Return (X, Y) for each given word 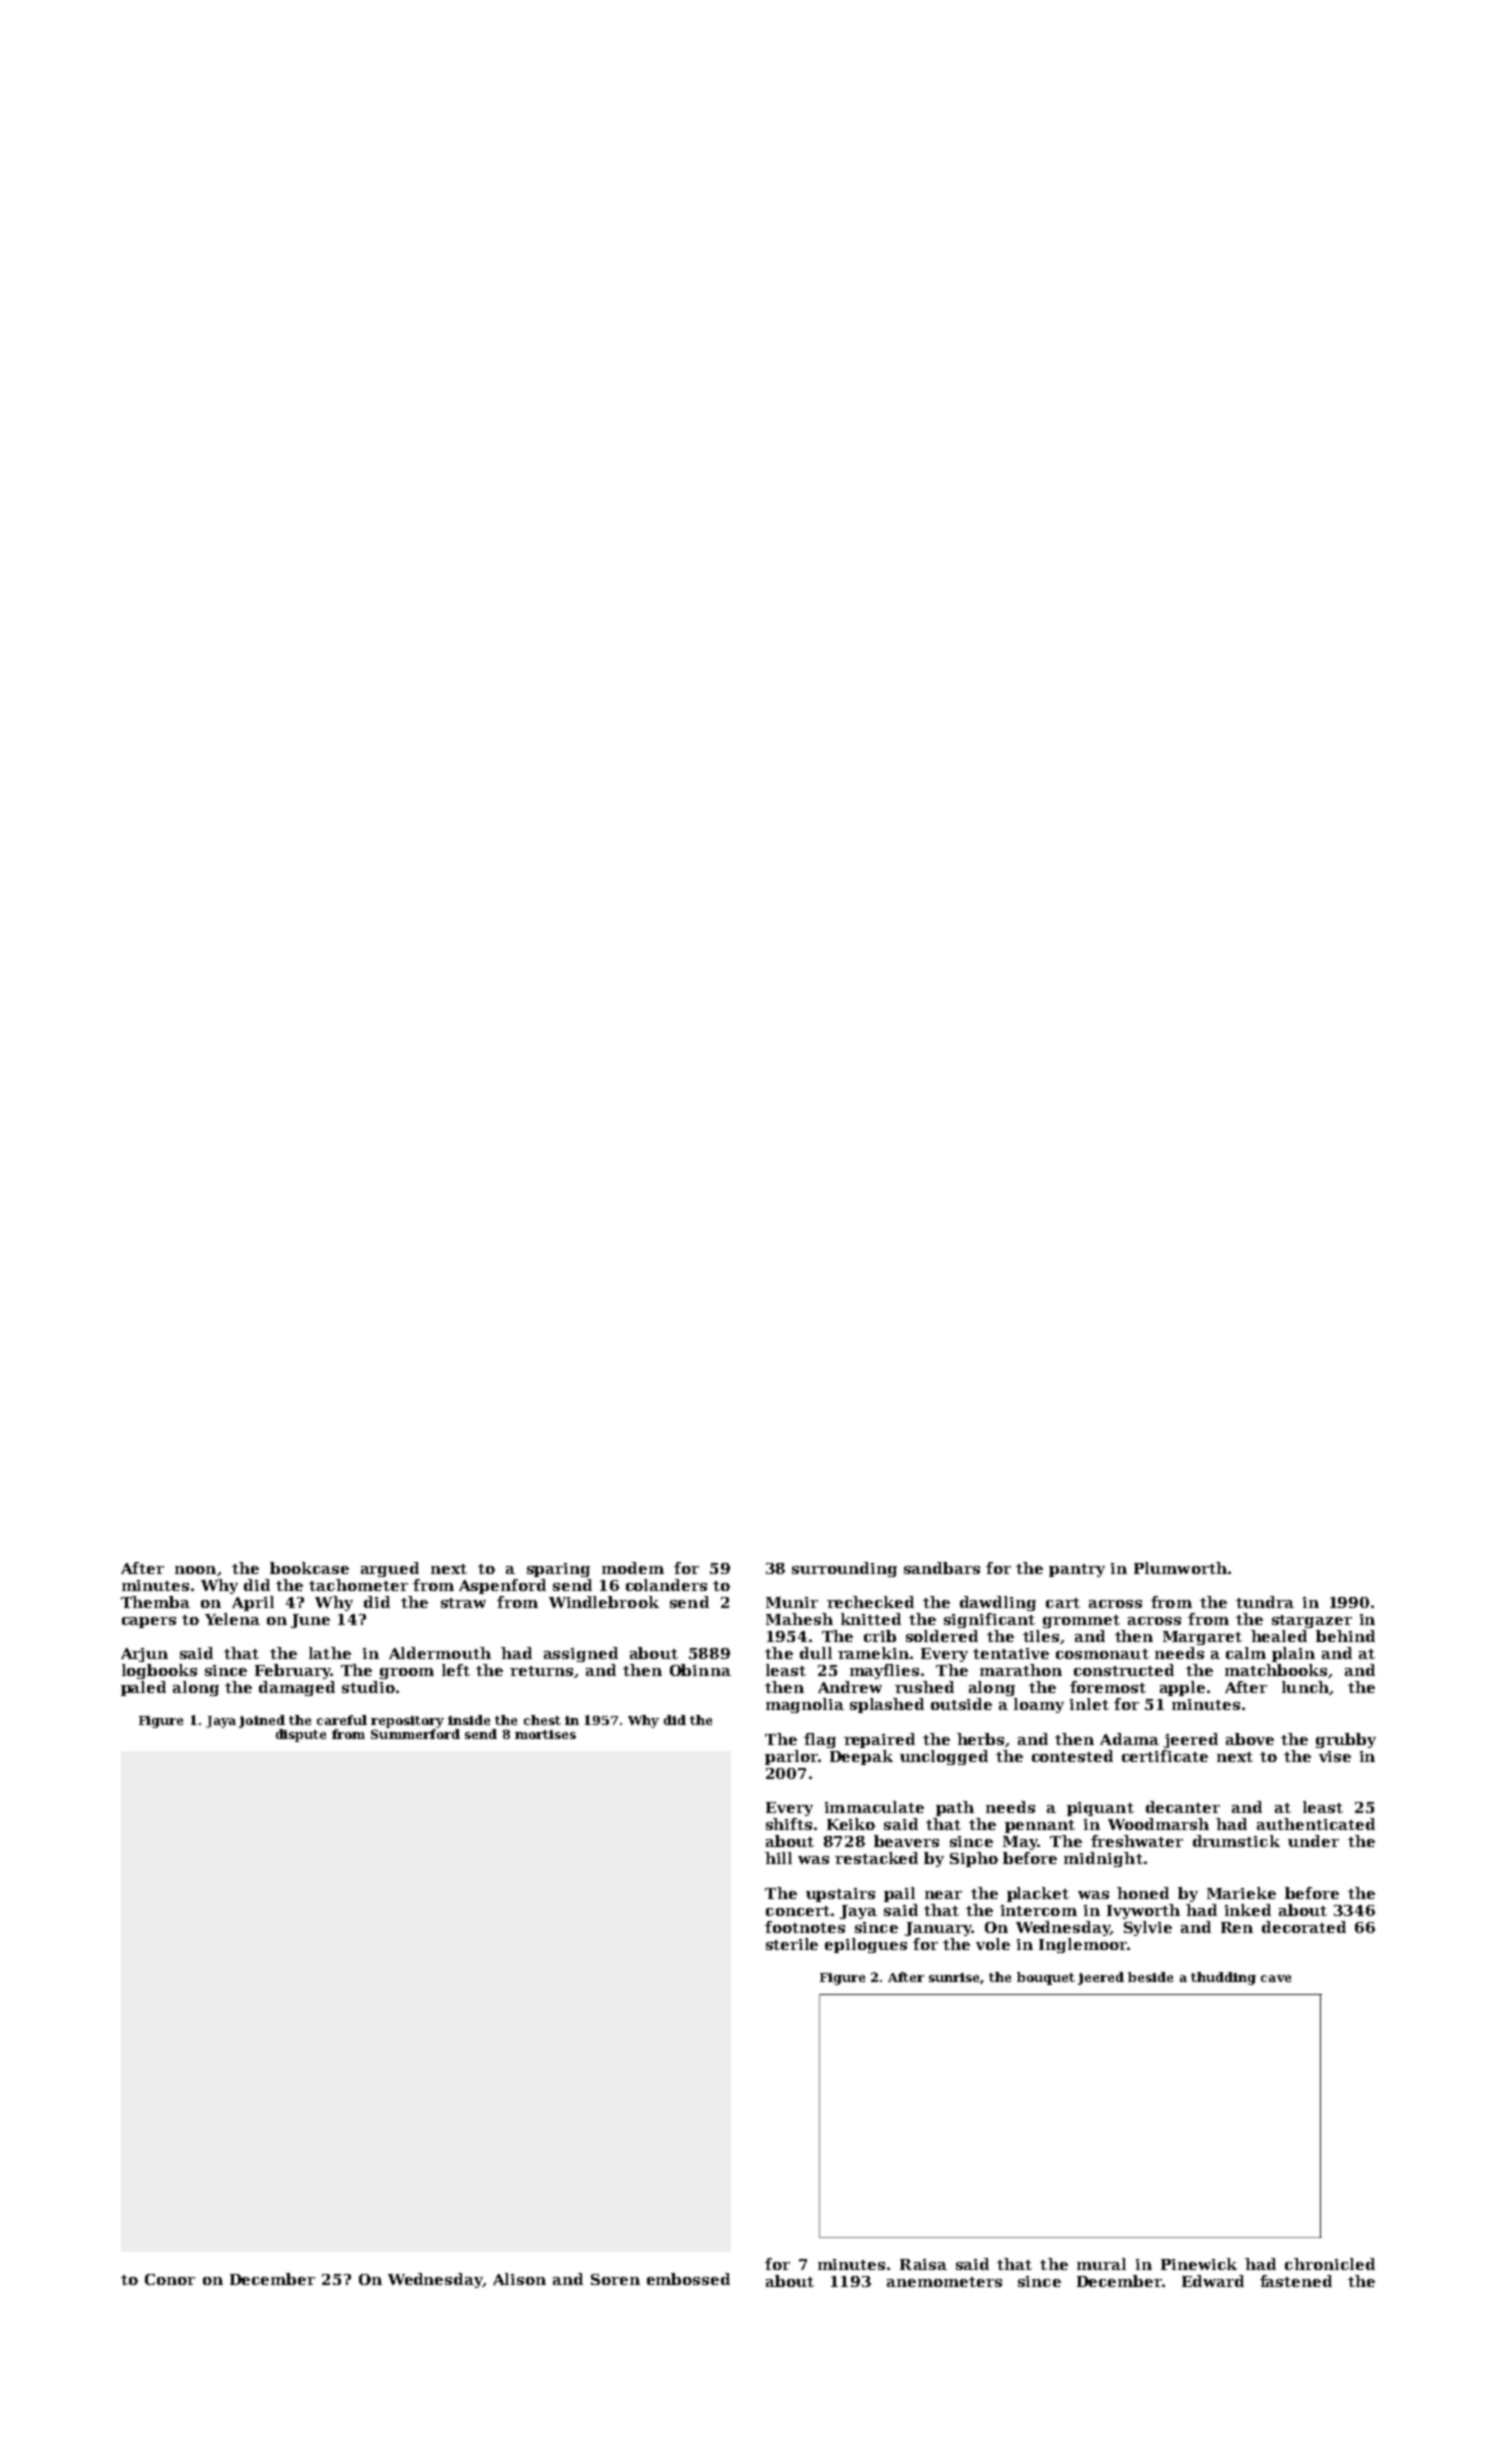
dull (816, 1653)
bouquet (1046, 1978)
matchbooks (1276, 1670)
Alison (519, 2279)
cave (1276, 1978)
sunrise (954, 1977)
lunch (1305, 1687)
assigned (581, 1654)
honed (1143, 1893)
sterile (792, 1944)
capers (149, 1622)
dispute (301, 1735)
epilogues (866, 1945)
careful (342, 1720)
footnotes (805, 1927)
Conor (170, 2279)
